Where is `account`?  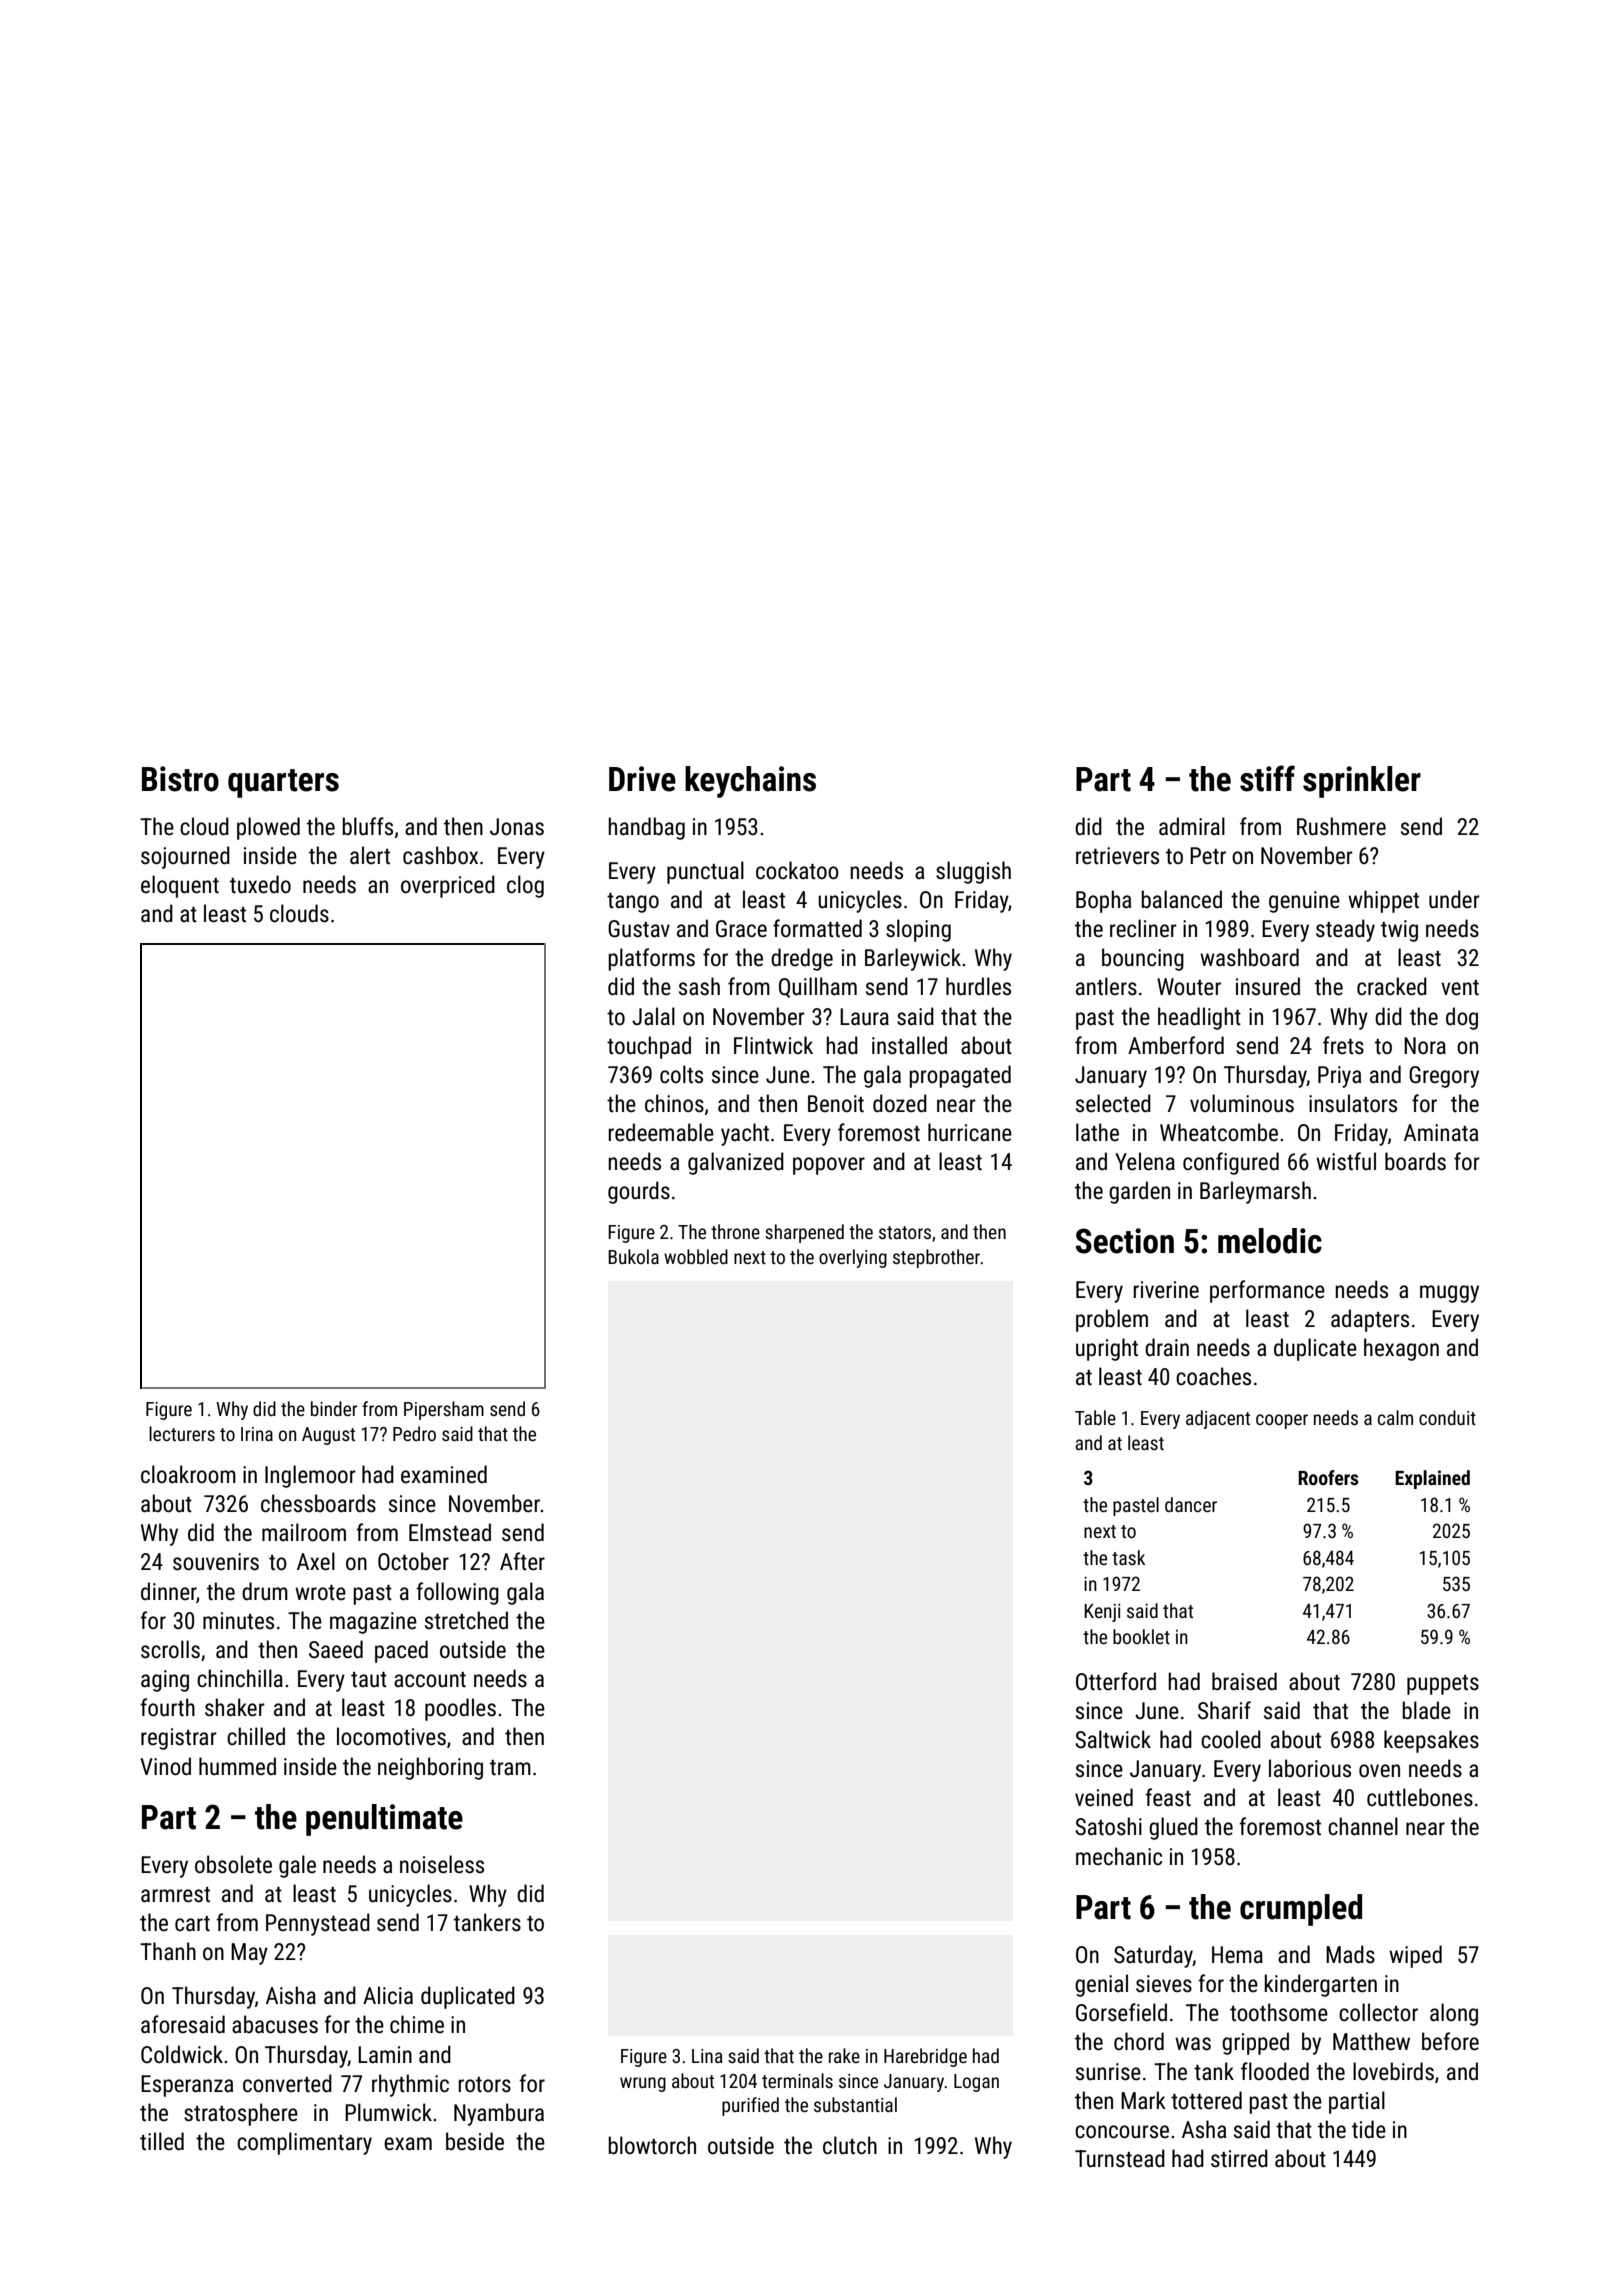
account is located at coordinates (430, 1680).
